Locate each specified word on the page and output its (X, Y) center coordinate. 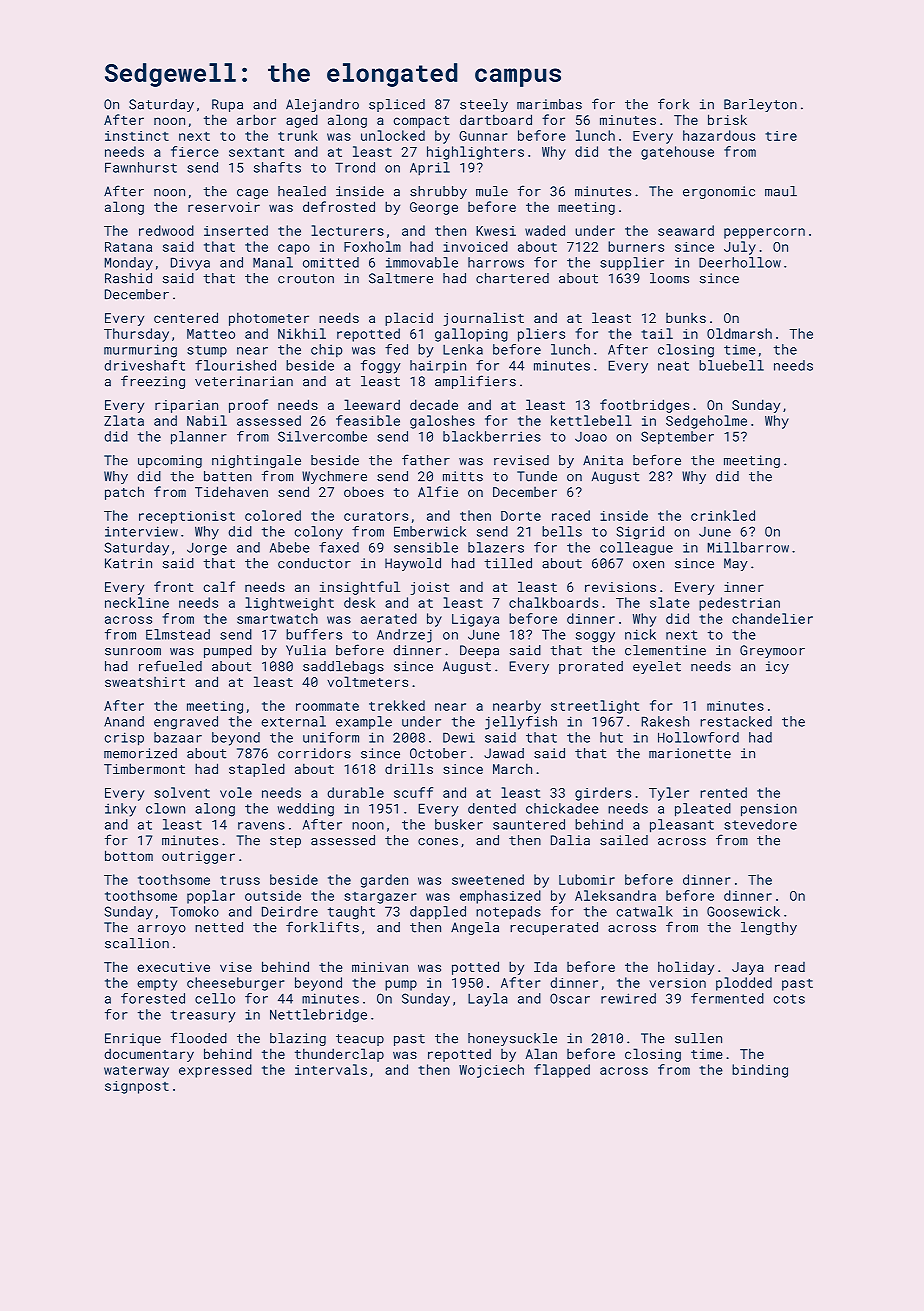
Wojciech (491, 1071)
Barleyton (760, 105)
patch (124, 493)
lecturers (347, 230)
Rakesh (665, 721)
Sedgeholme (706, 422)
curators (376, 516)
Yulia (306, 650)
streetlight (595, 707)
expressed (215, 1071)
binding (760, 1071)
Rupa (227, 105)
